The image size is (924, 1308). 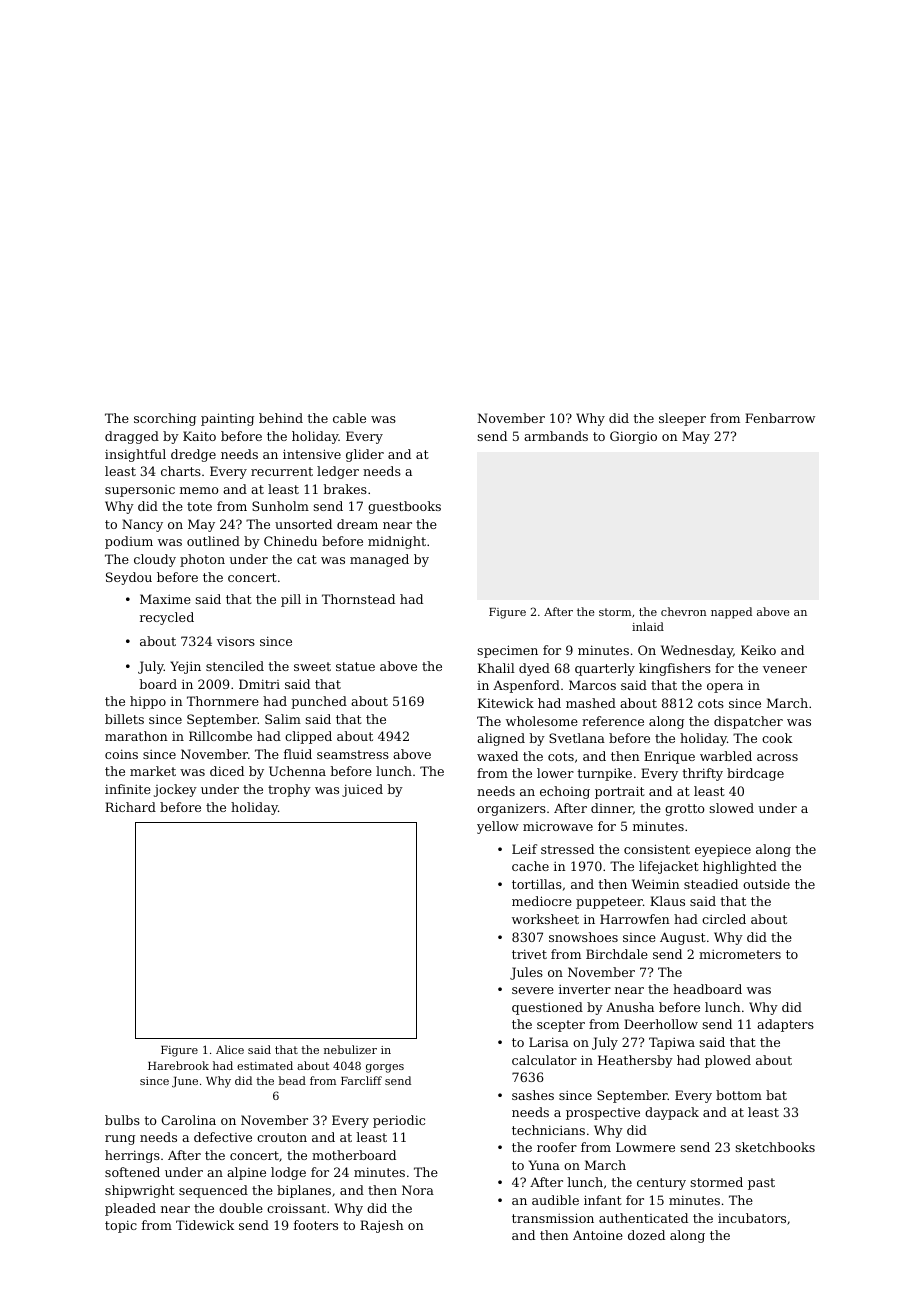 I want to click on armbands, so click(x=556, y=436).
